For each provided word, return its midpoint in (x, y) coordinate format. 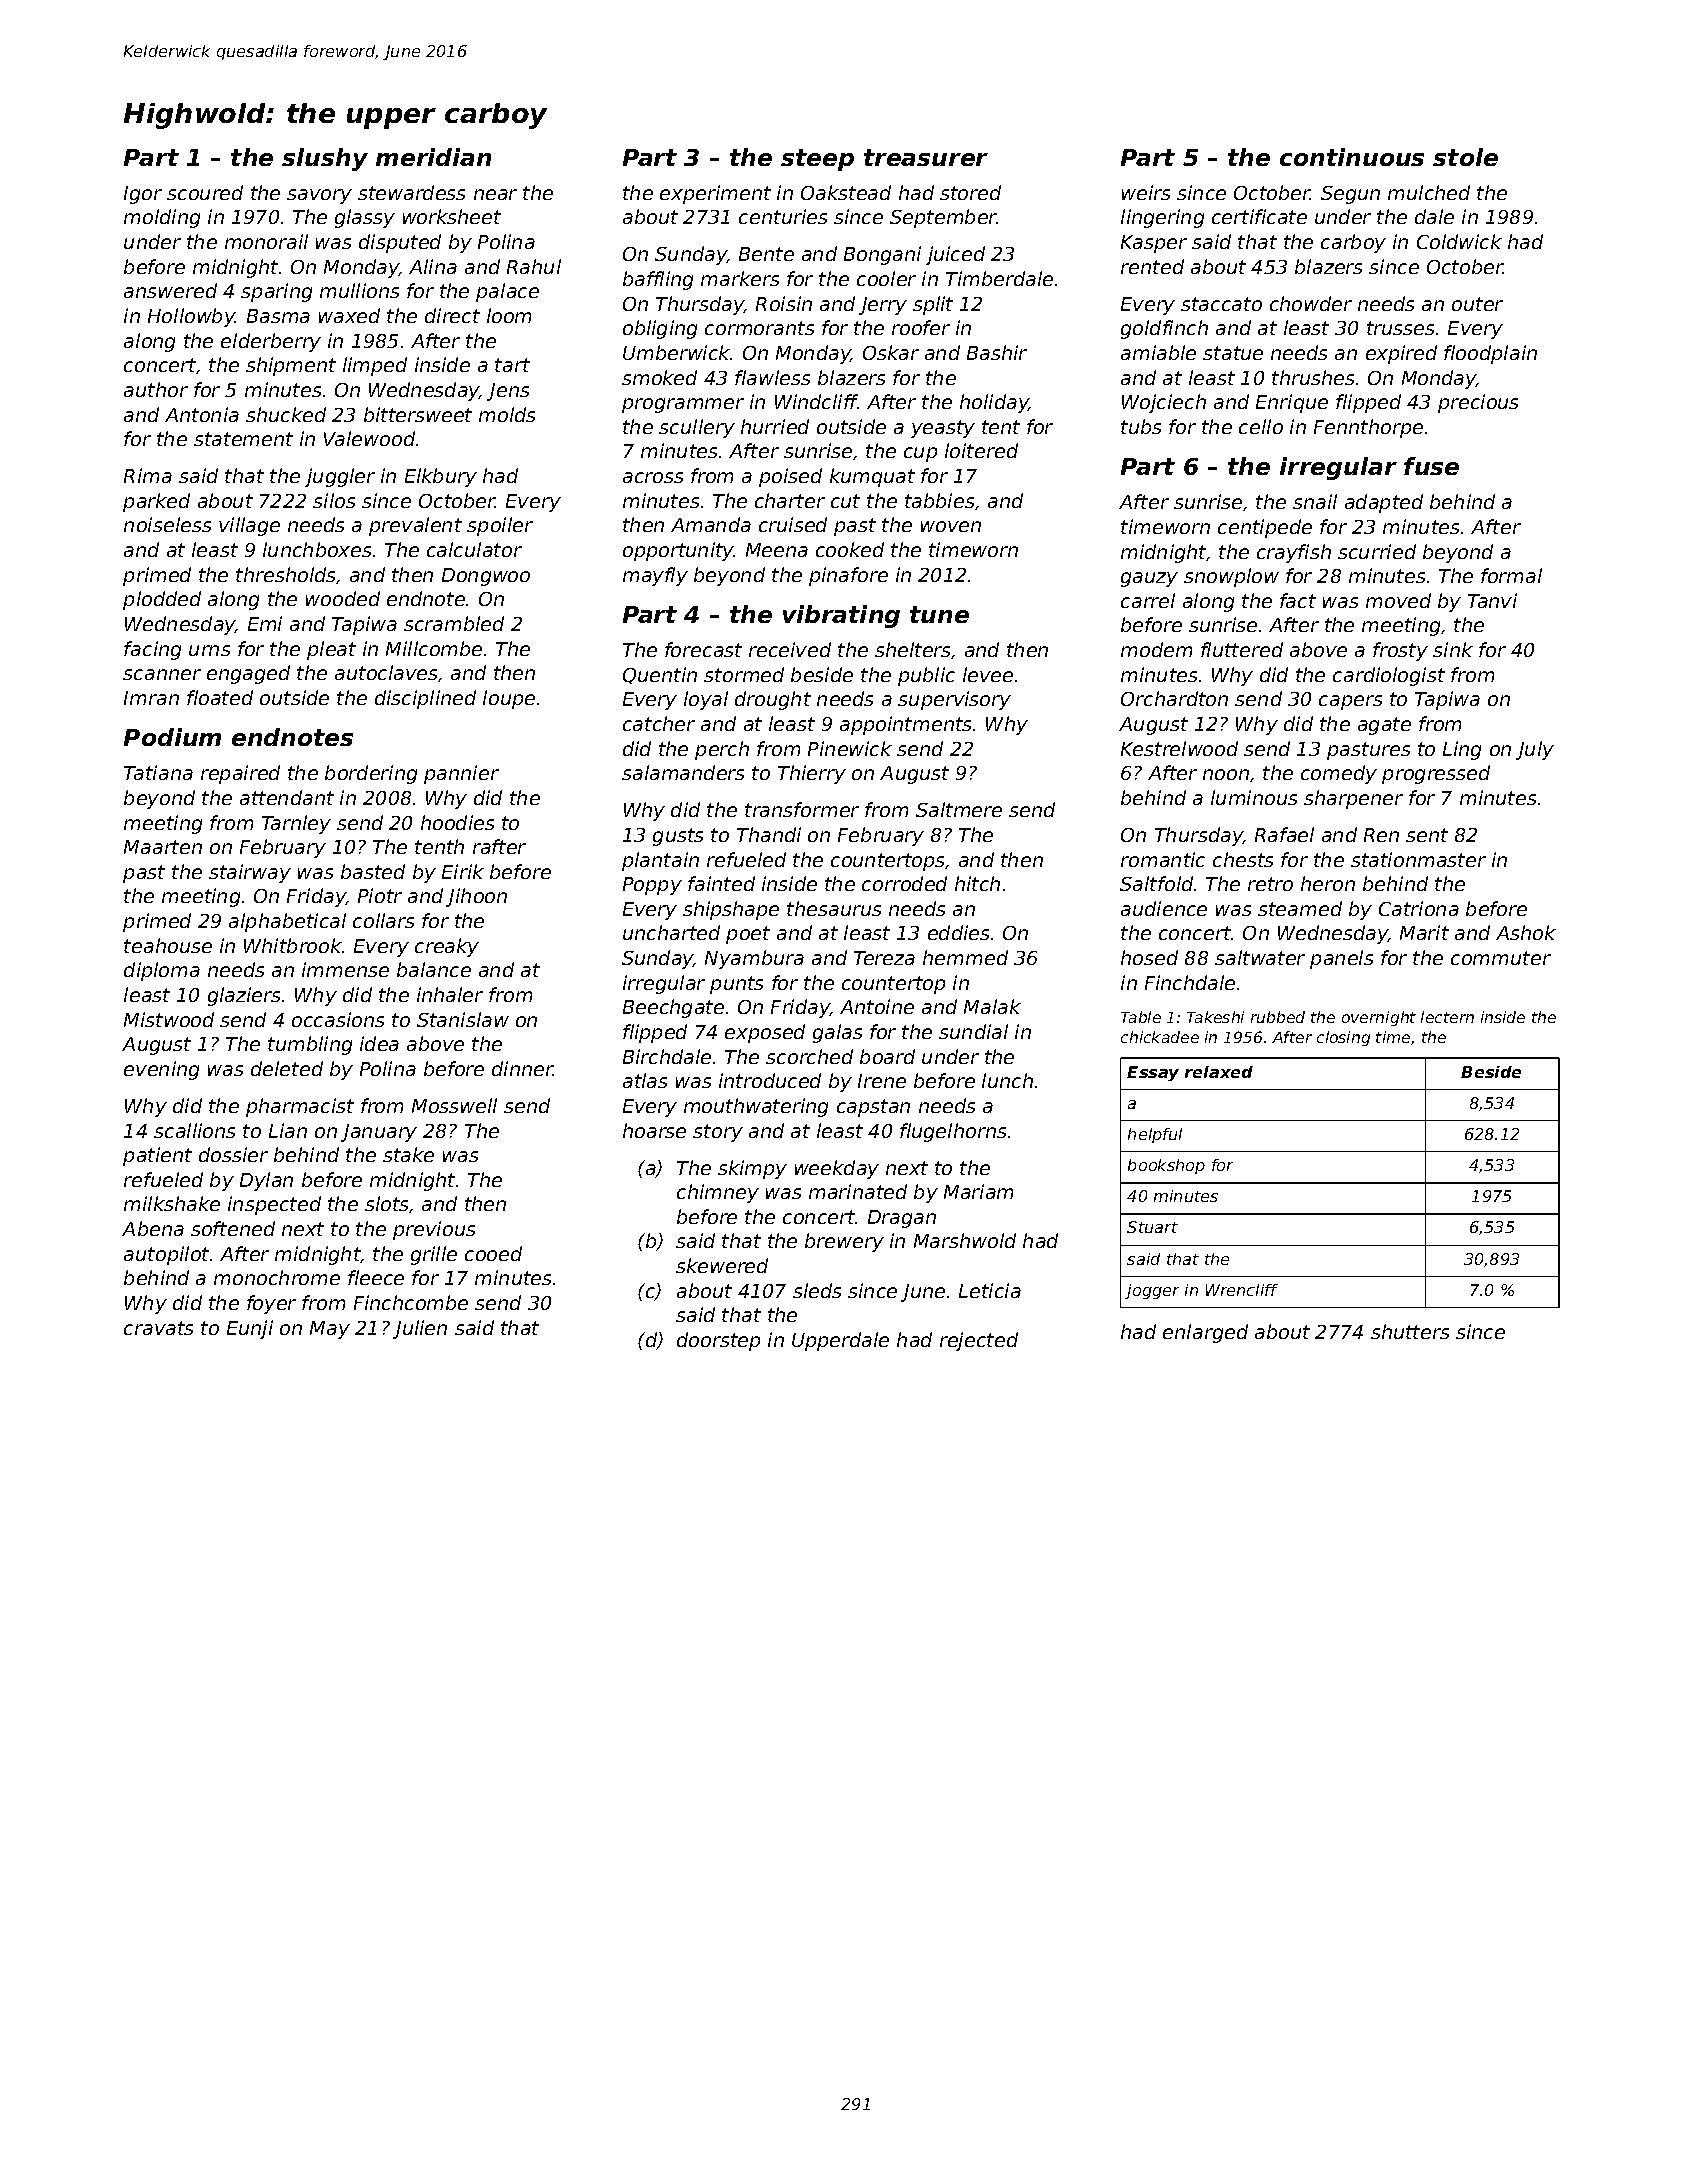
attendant (287, 797)
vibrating (841, 616)
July (1535, 750)
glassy (365, 218)
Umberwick (677, 352)
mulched (1429, 192)
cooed (493, 1253)
